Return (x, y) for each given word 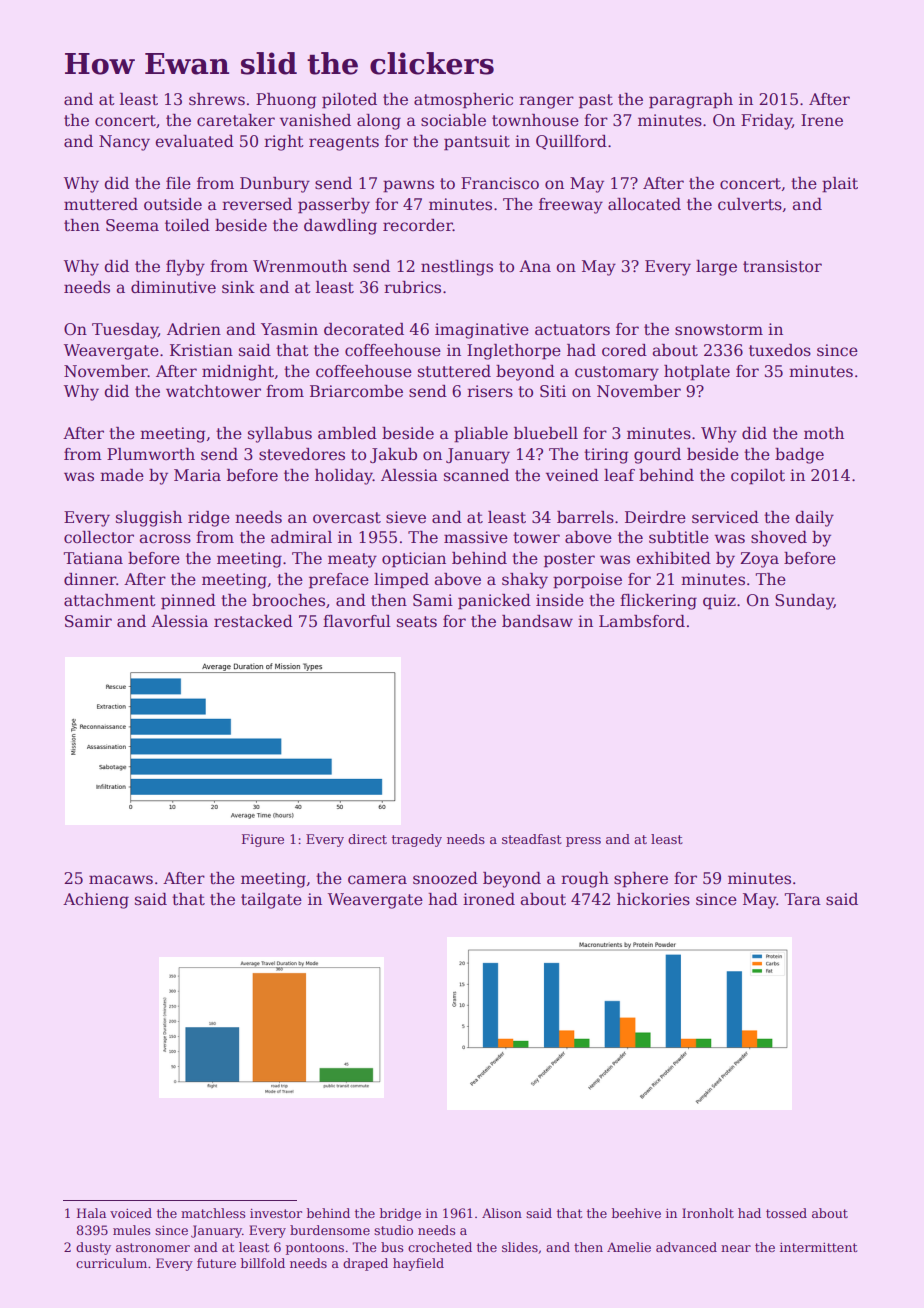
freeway (571, 206)
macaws (121, 880)
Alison (502, 1213)
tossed (786, 1213)
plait (840, 185)
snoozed (445, 878)
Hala (91, 1213)
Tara (802, 899)
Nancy (124, 143)
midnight (238, 373)
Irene (822, 120)
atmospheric (463, 101)
